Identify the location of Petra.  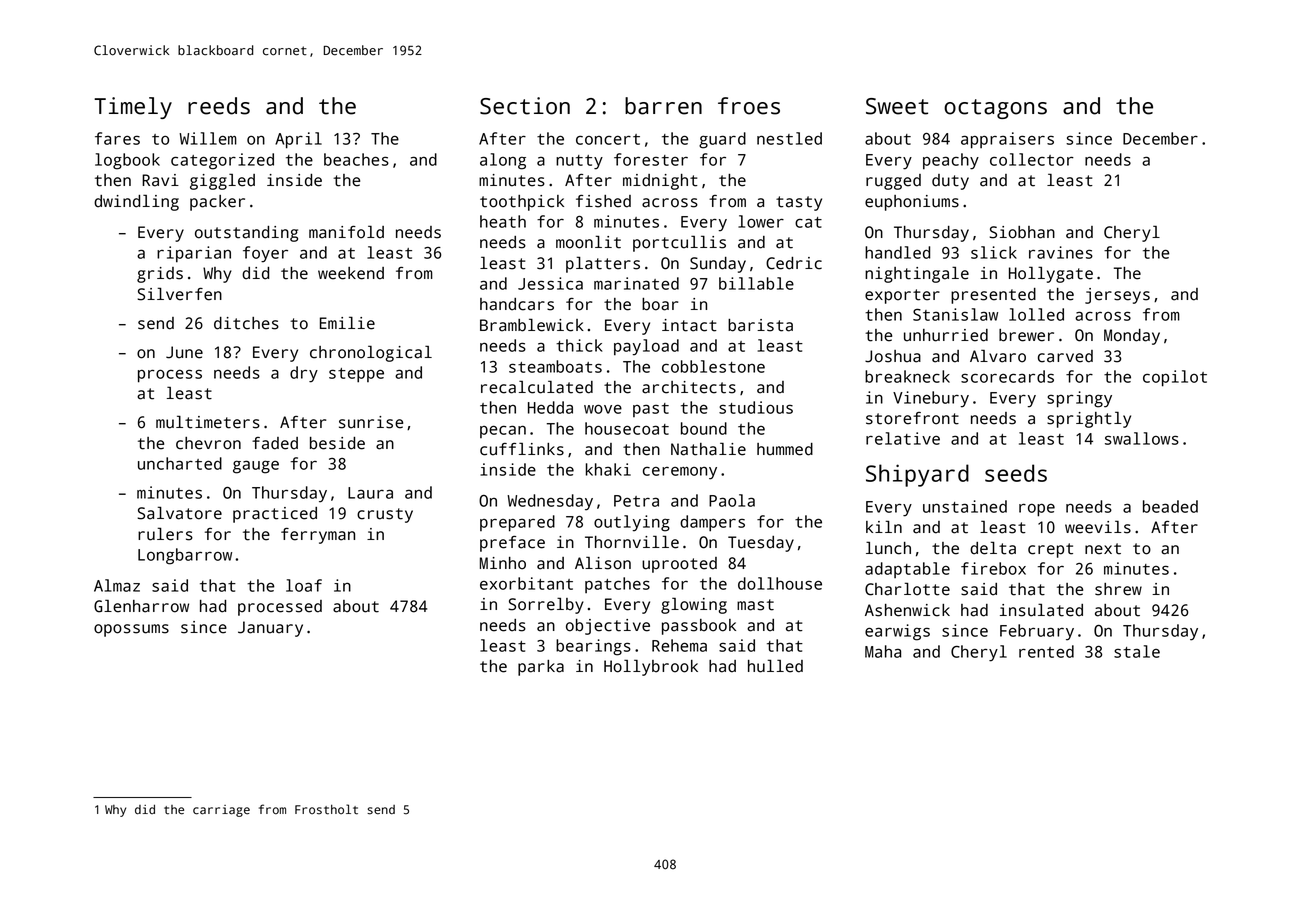
(636, 501).
